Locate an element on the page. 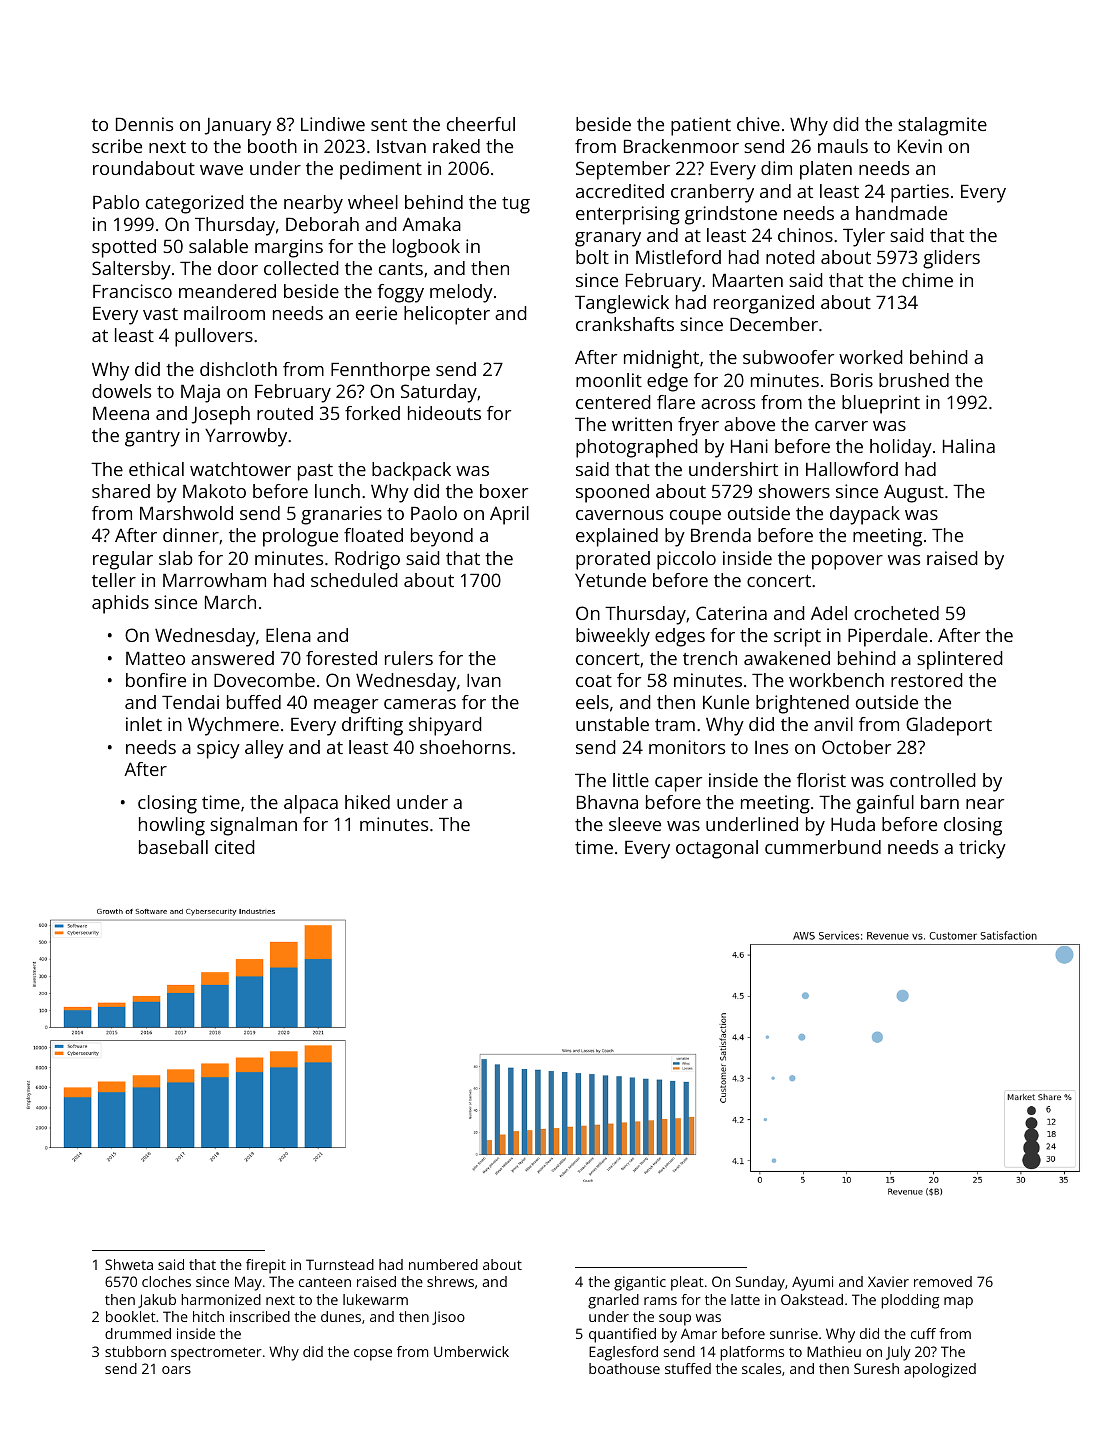 This document has height=1432, width=1106. chive is located at coordinates (758, 124).
